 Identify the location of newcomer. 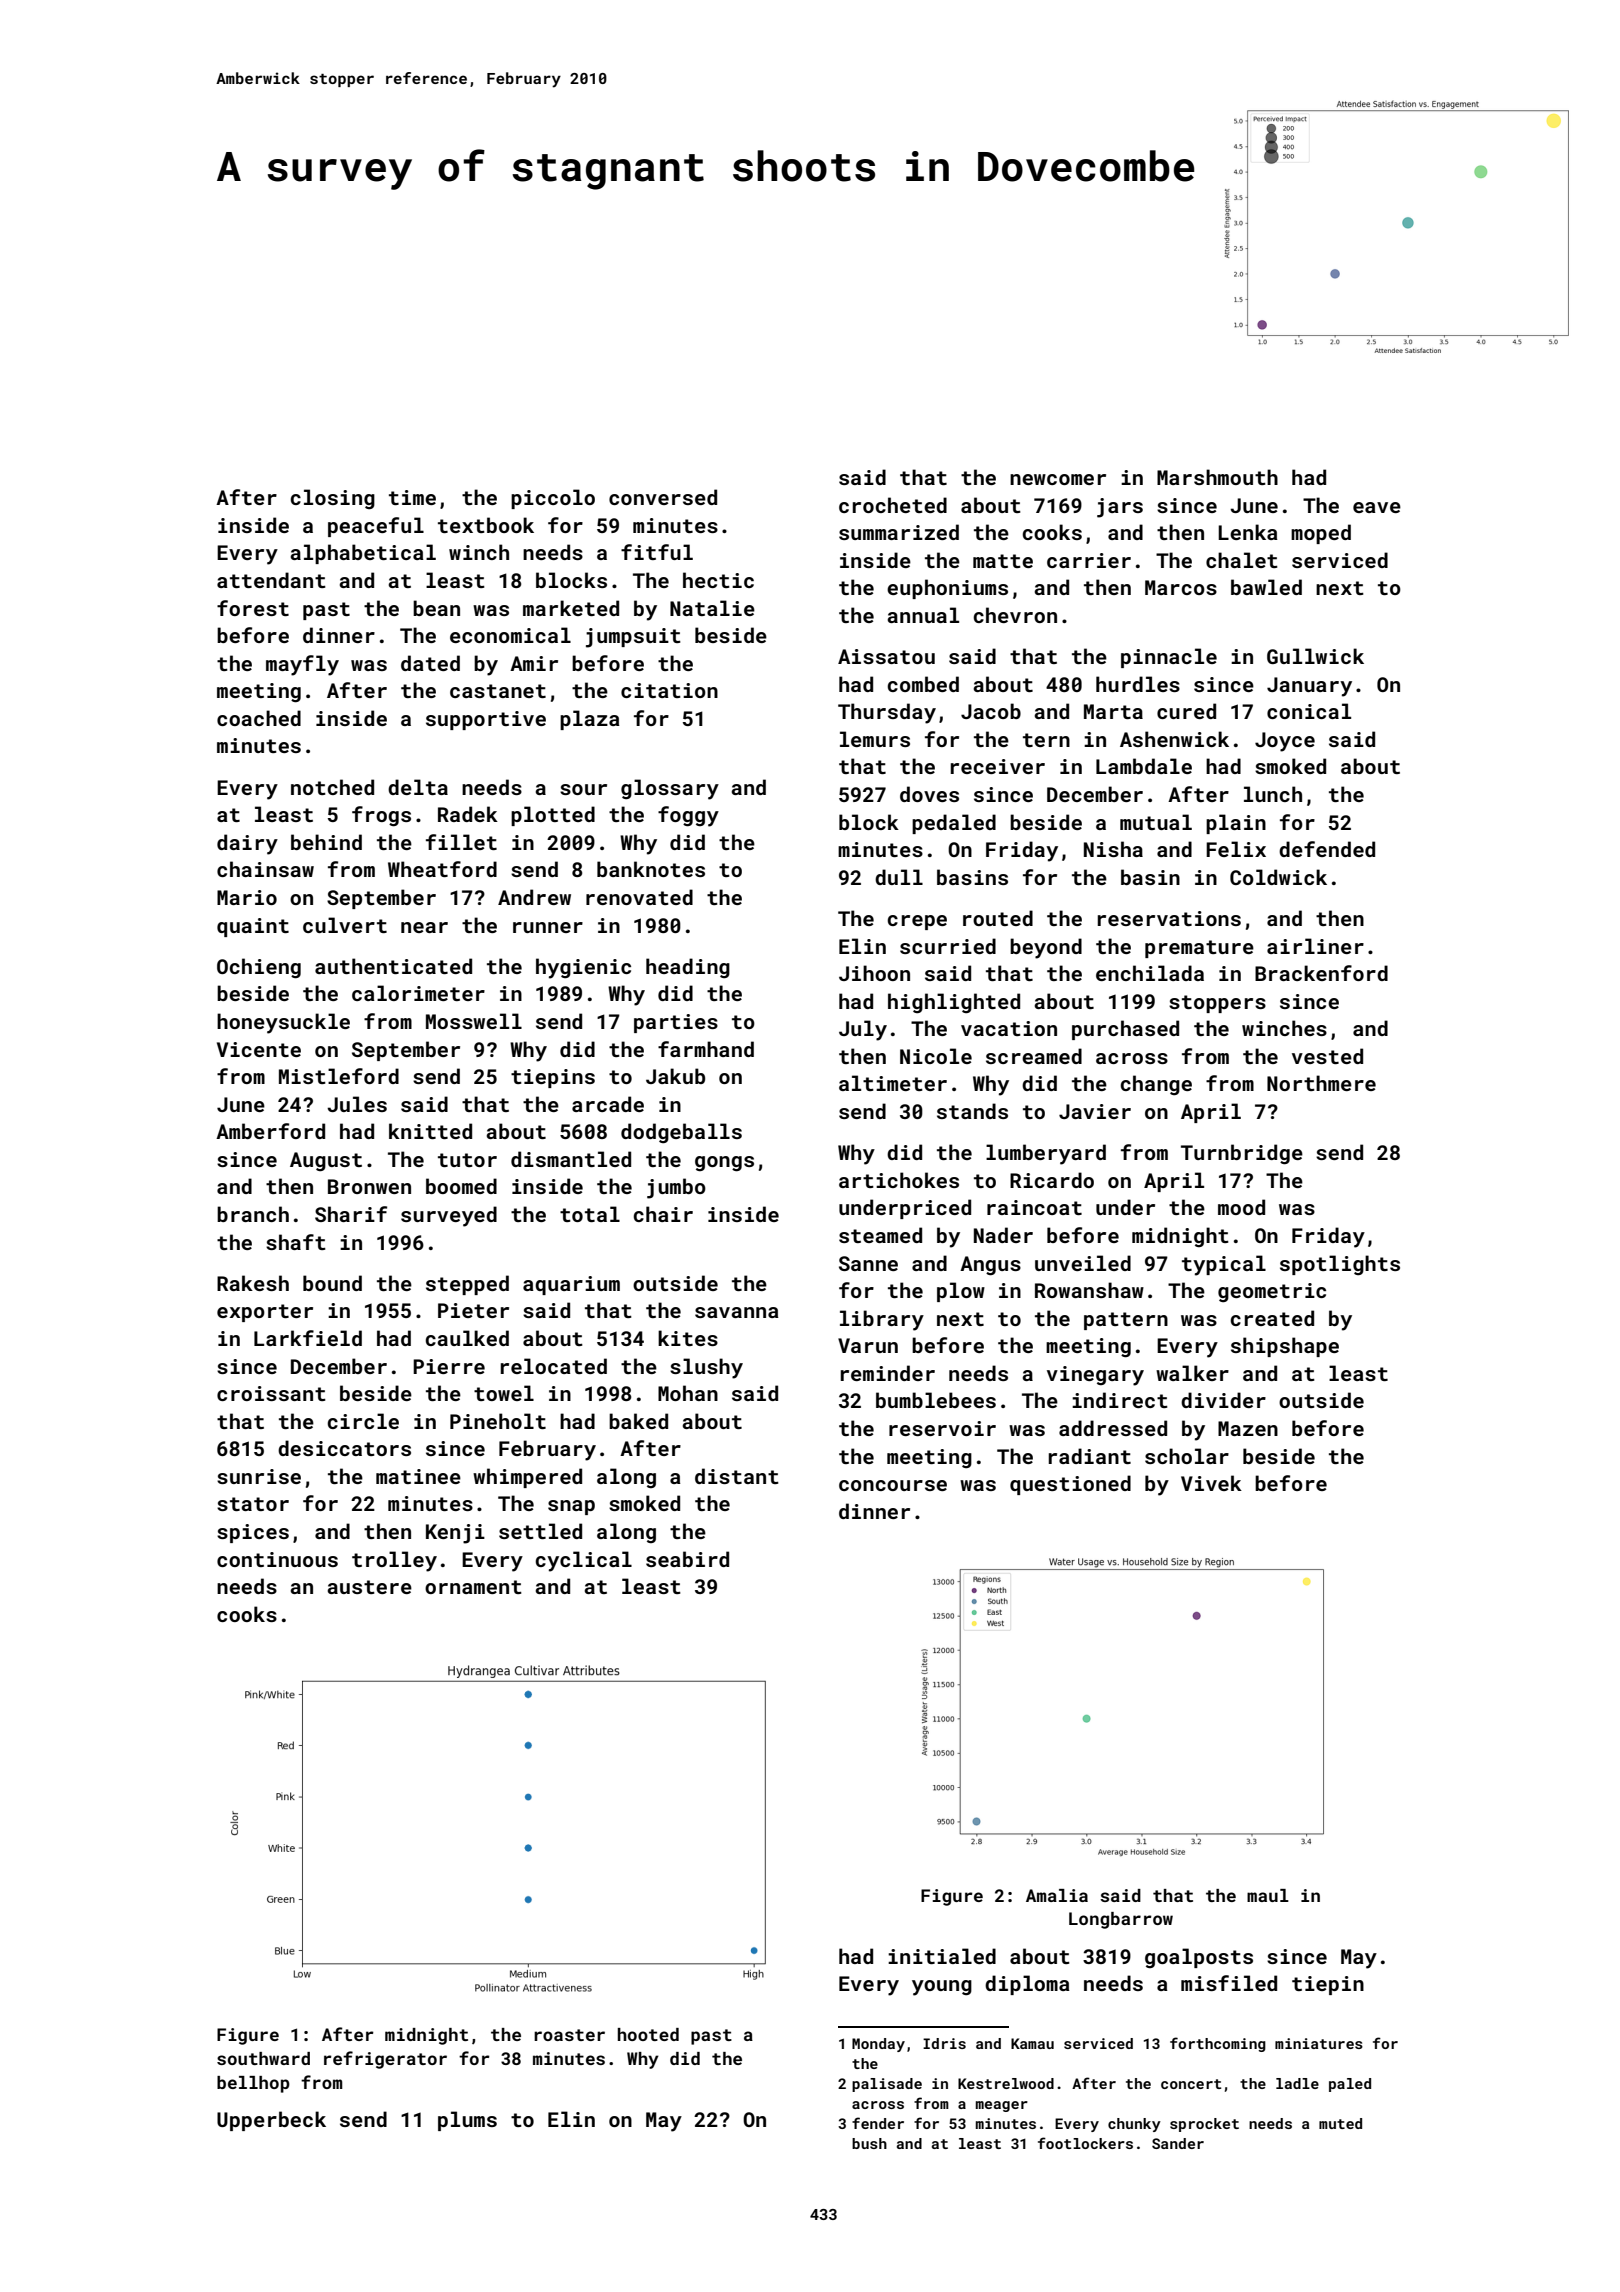
(1058, 479).
